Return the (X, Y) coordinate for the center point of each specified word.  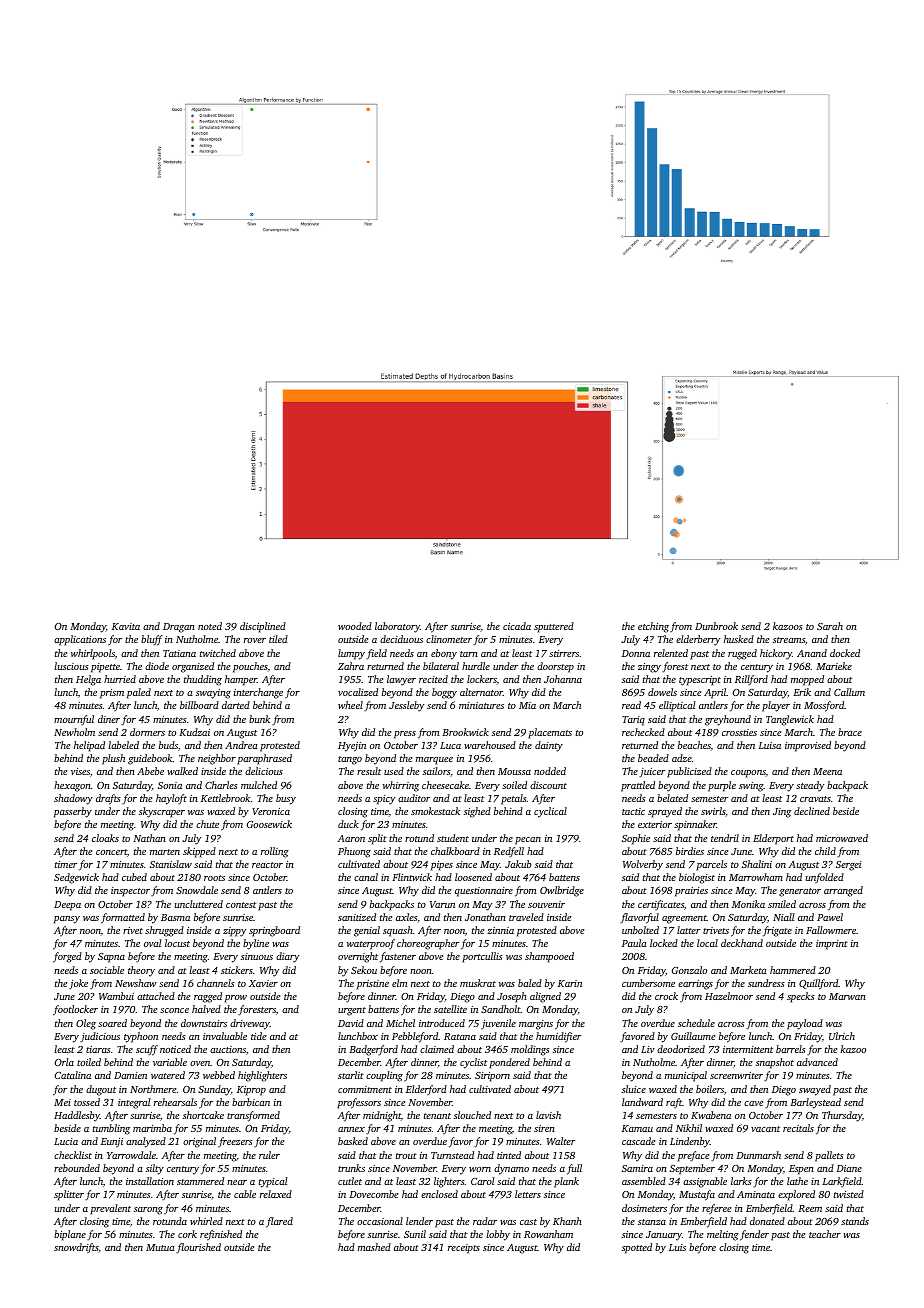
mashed (374, 1247)
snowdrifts (76, 1248)
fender (754, 1235)
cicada (517, 626)
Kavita (126, 626)
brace (850, 732)
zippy (234, 932)
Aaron (351, 838)
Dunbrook (716, 626)
